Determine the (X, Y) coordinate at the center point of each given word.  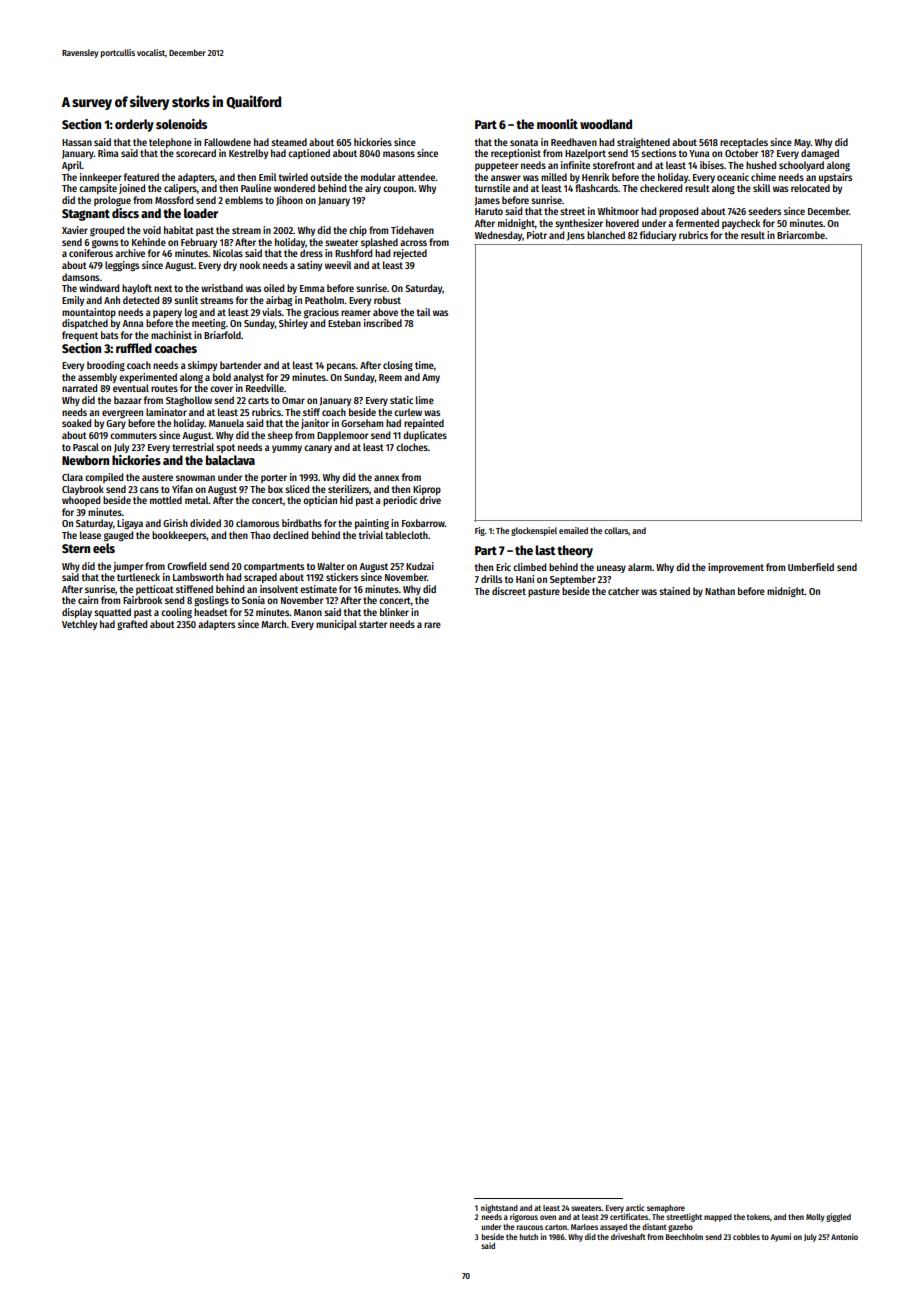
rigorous (524, 1217)
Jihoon (289, 201)
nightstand (499, 1208)
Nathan (720, 591)
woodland (606, 124)
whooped (81, 501)
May (802, 143)
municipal (336, 625)
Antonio (844, 1236)
